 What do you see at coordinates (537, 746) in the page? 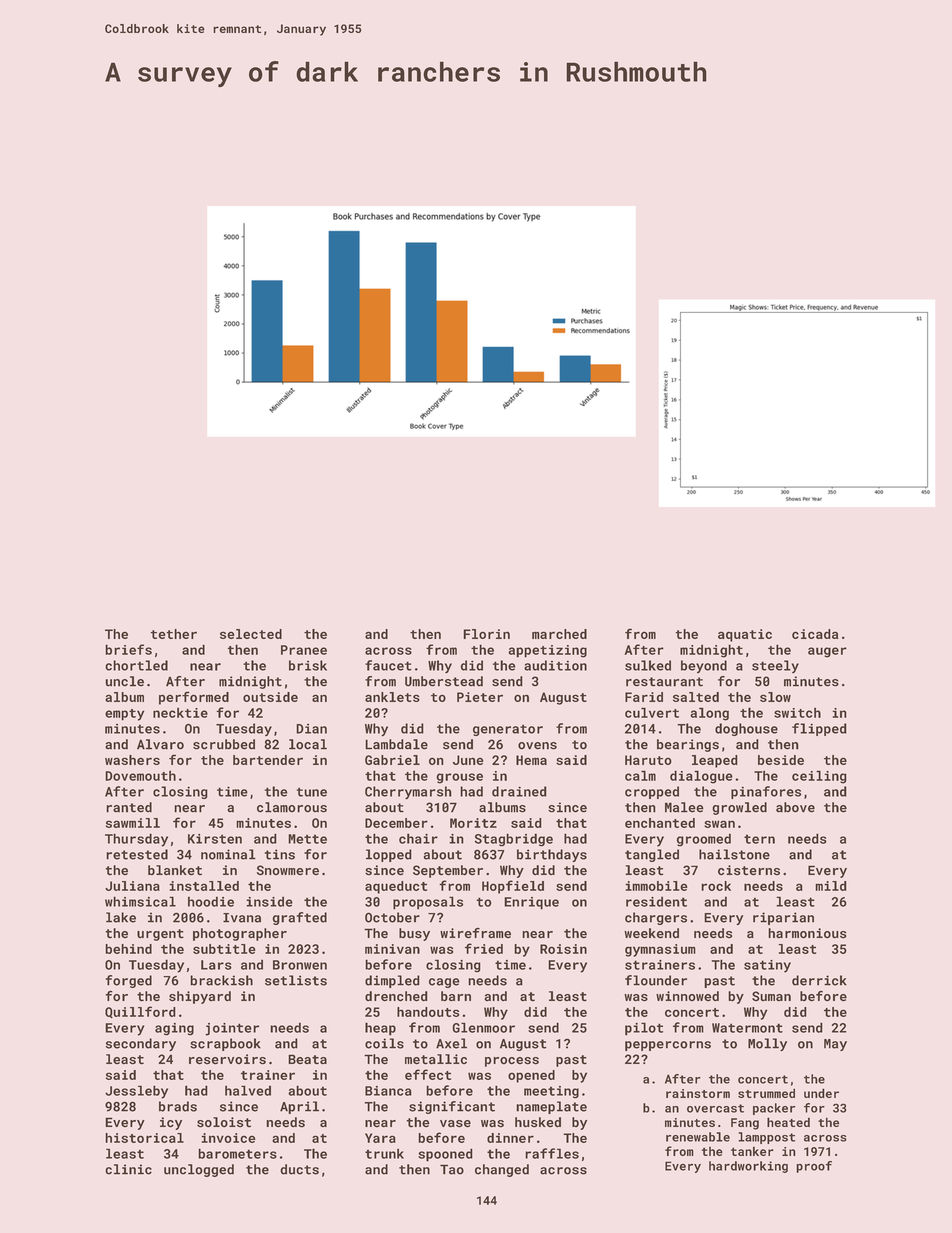
I see `ovens` at bounding box center [537, 746].
